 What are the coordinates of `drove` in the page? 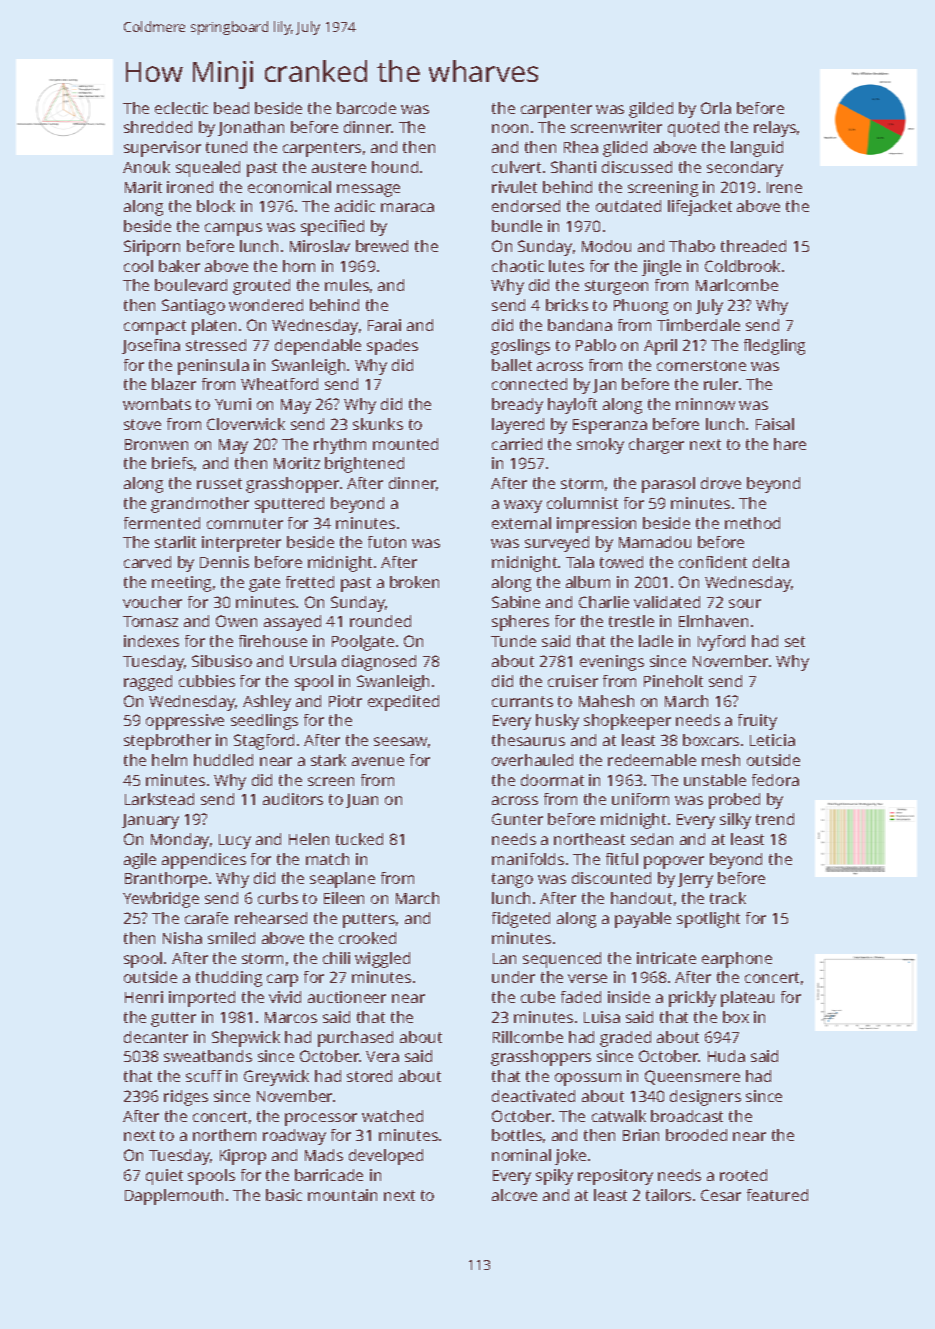 It's located at (721, 483).
